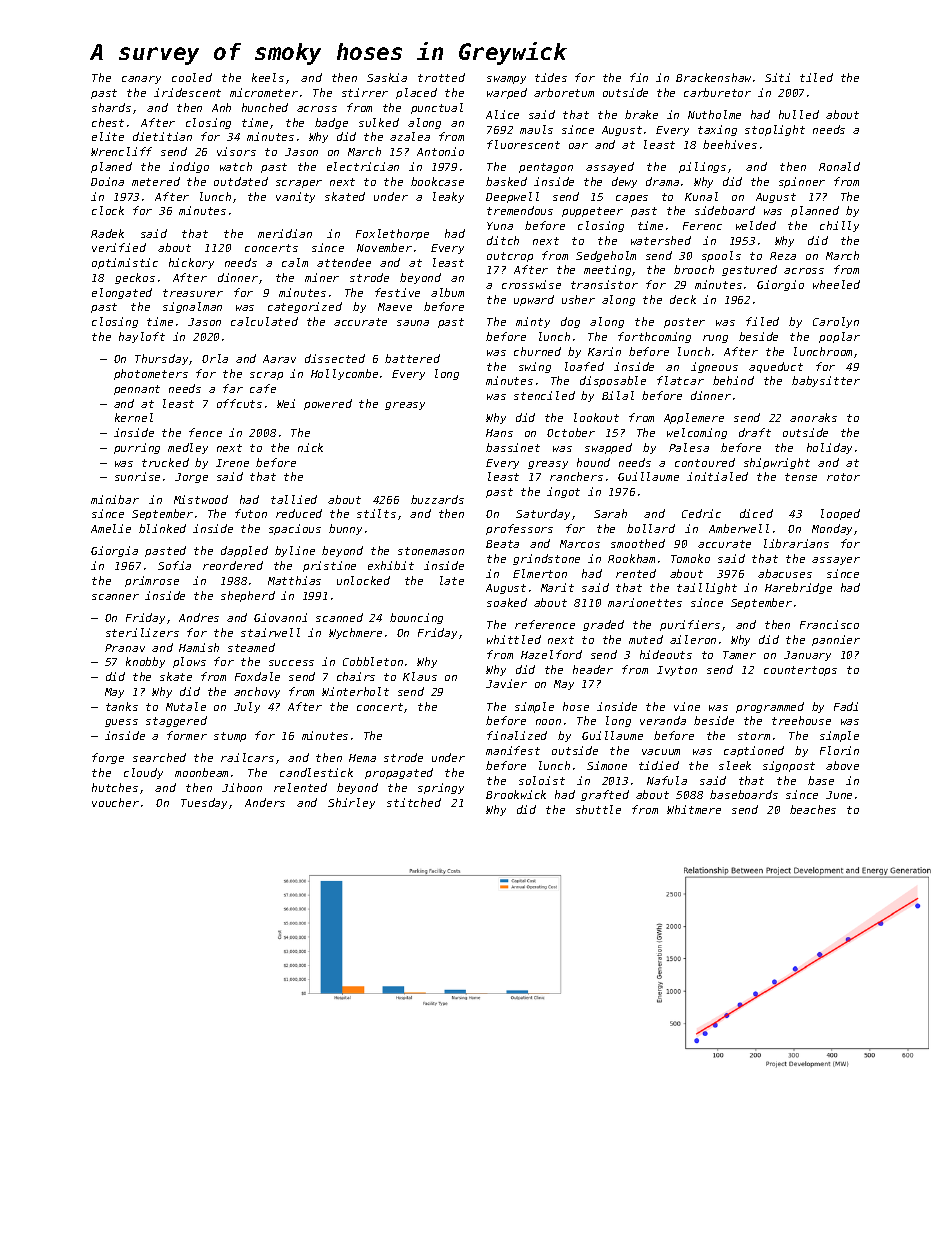  Describe the element at coordinates (192, 77) in the page. I see `cooled` at that location.
